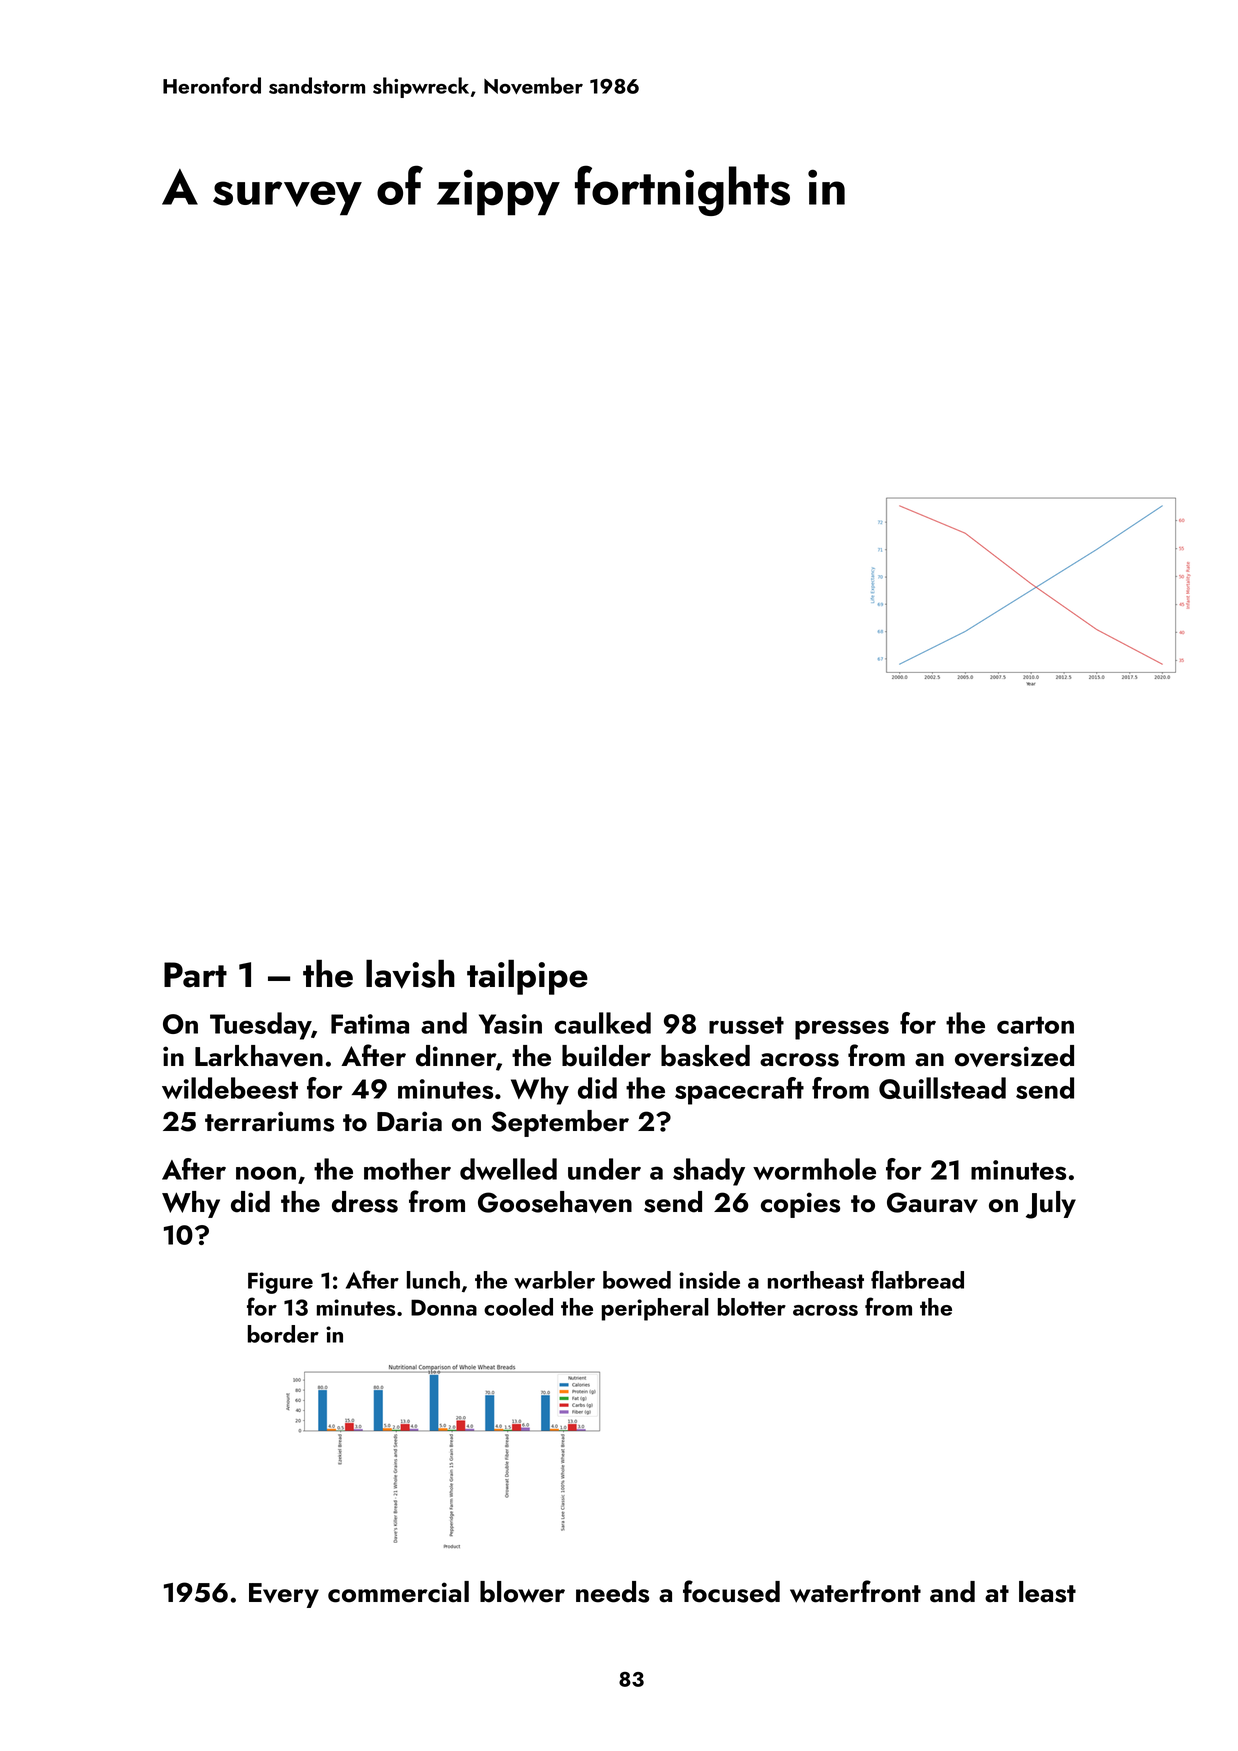  Describe the element at coordinates (746, 1025) in the image. I see `russet` at that location.
